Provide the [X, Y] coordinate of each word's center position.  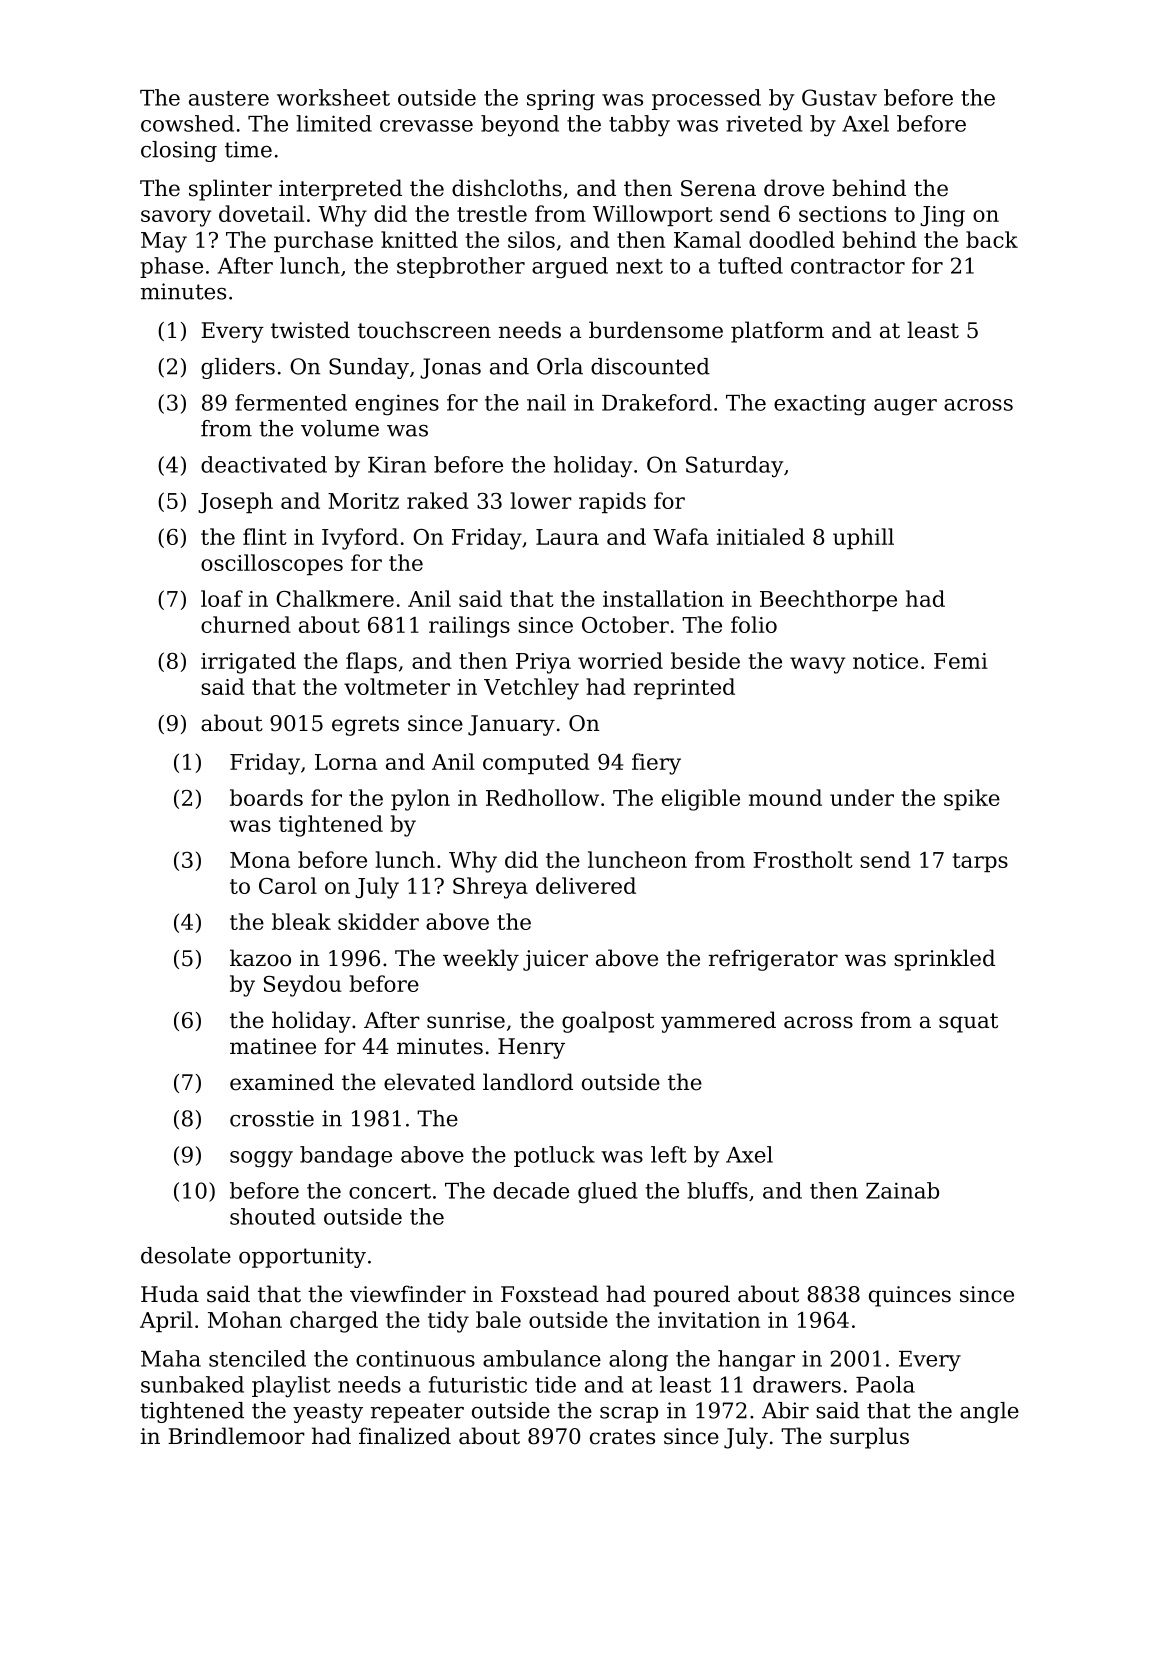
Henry [531, 1048]
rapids [612, 502]
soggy [261, 1159]
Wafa [681, 536]
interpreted [340, 190]
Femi [961, 661]
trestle [492, 213]
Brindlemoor [236, 1436]
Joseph [235, 502]
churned [246, 624]
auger [905, 407]
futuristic [478, 1384]
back [992, 239]
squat [968, 1023]
